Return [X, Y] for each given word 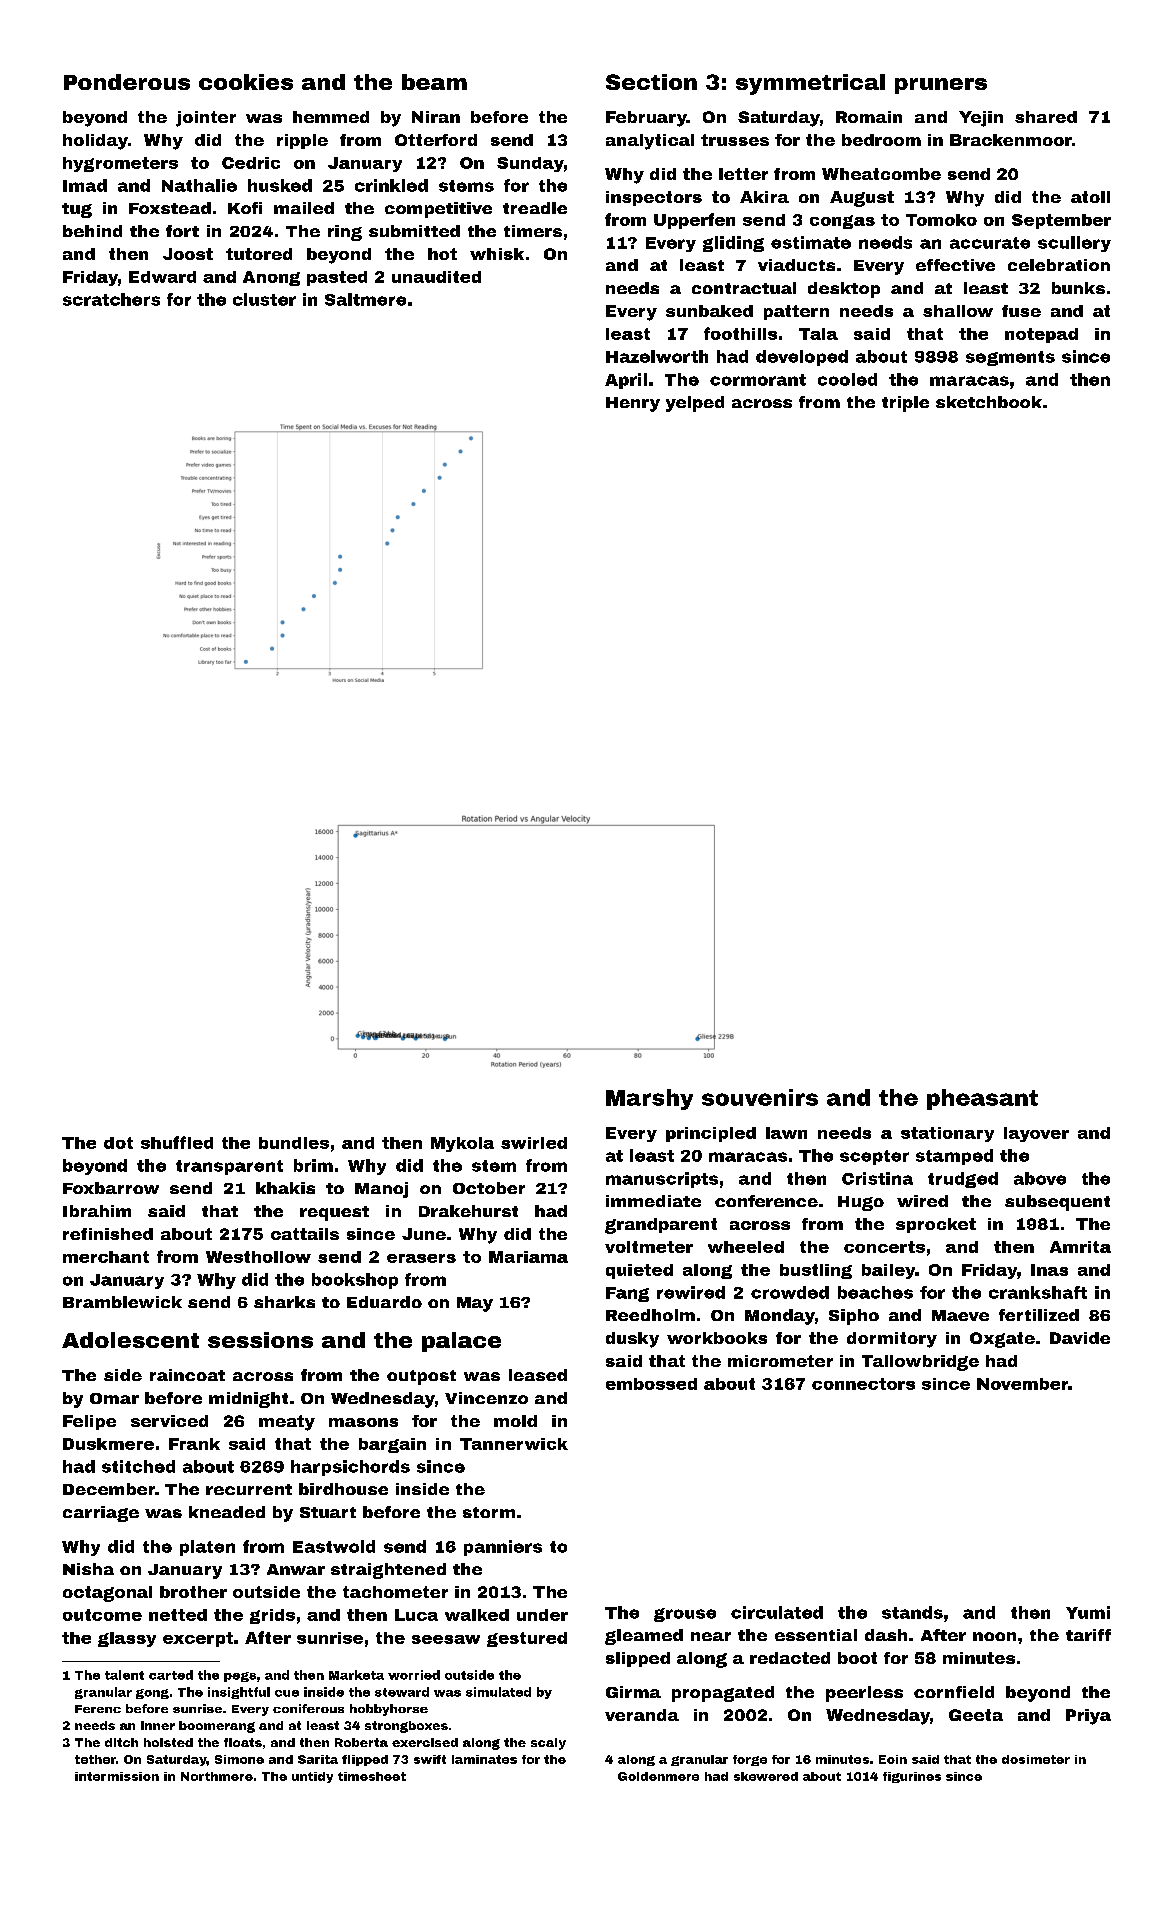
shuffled [177, 1142]
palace [461, 1342]
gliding [733, 244]
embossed [651, 1384]
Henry [633, 404]
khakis [285, 1188]
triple [905, 404]
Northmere [217, 1776]
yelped [695, 404]
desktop [844, 290]
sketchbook [989, 402]
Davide [1080, 1338]
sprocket [936, 1225]
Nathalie [199, 185]
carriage [101, 1514]
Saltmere [365, 299]
